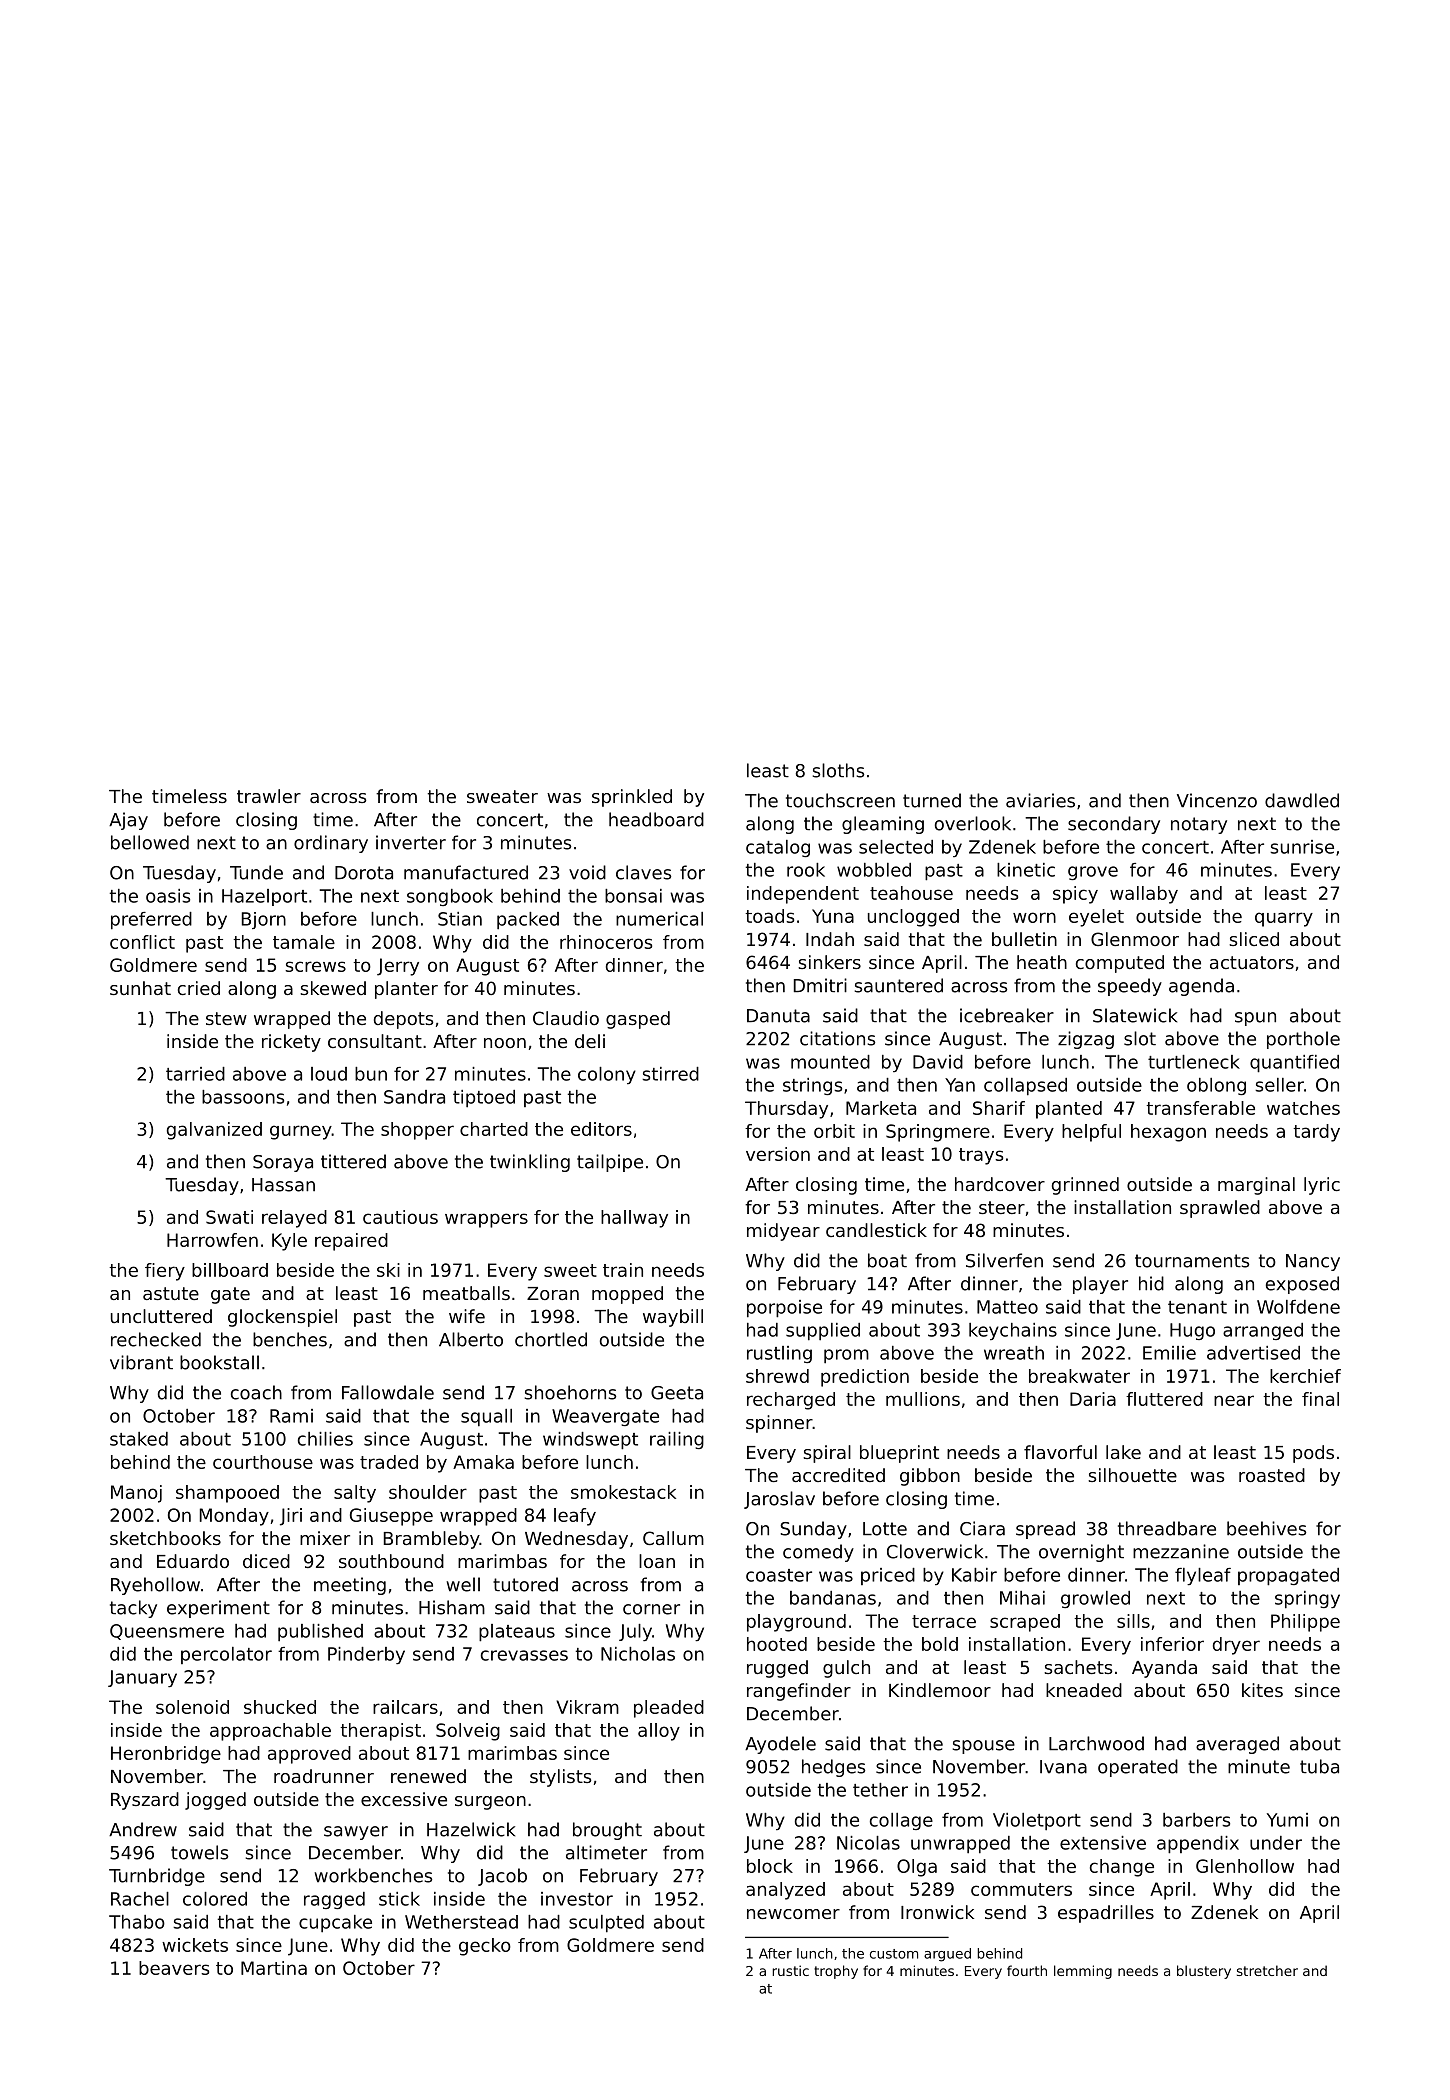  I want to click on zigzag, so click(1086, 1040).
